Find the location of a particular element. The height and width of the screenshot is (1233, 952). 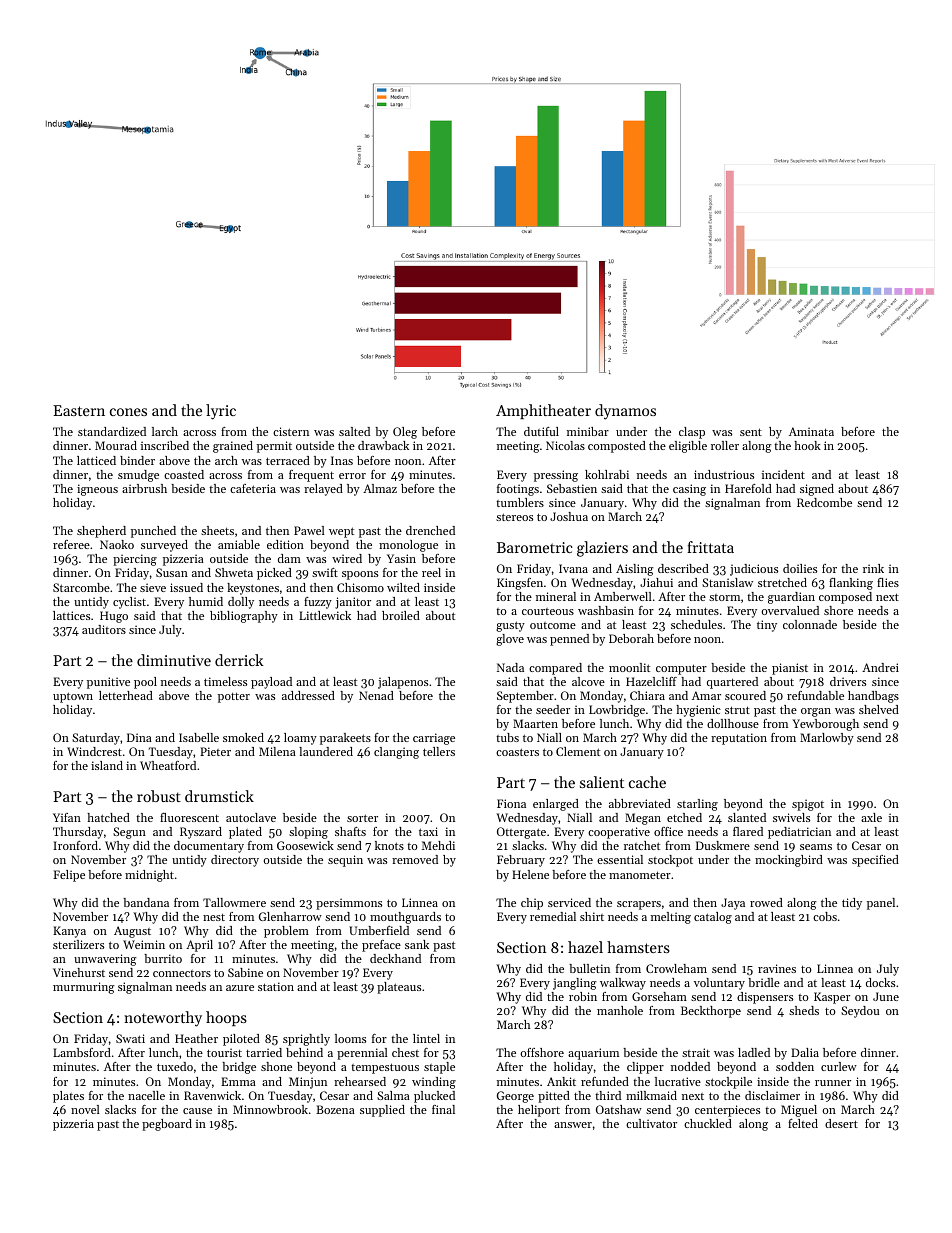

chuckled is located at coordinates (708, 1123).
